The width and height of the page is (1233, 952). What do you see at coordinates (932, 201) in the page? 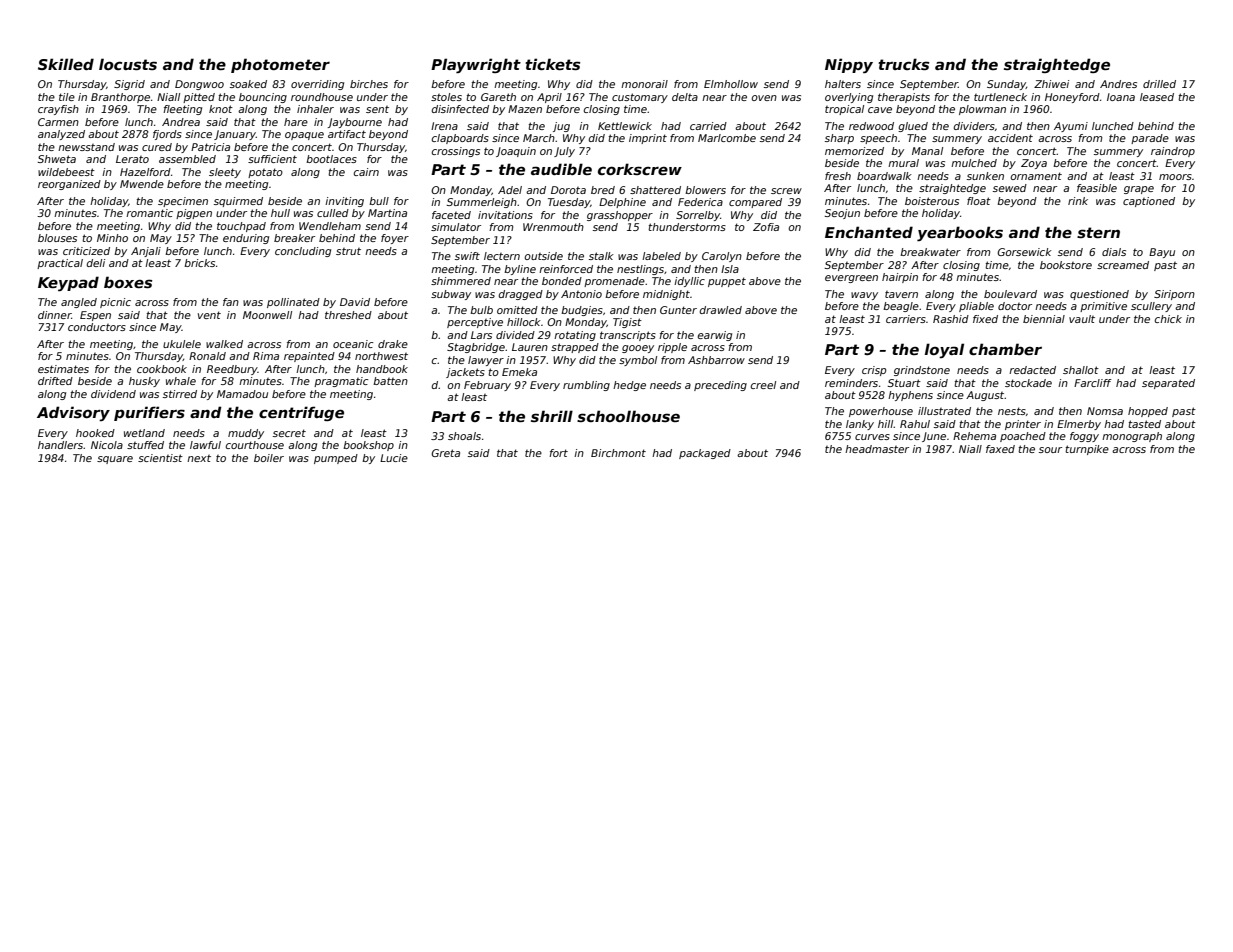
I see `boisterous` at bounding box center [932, 201].
